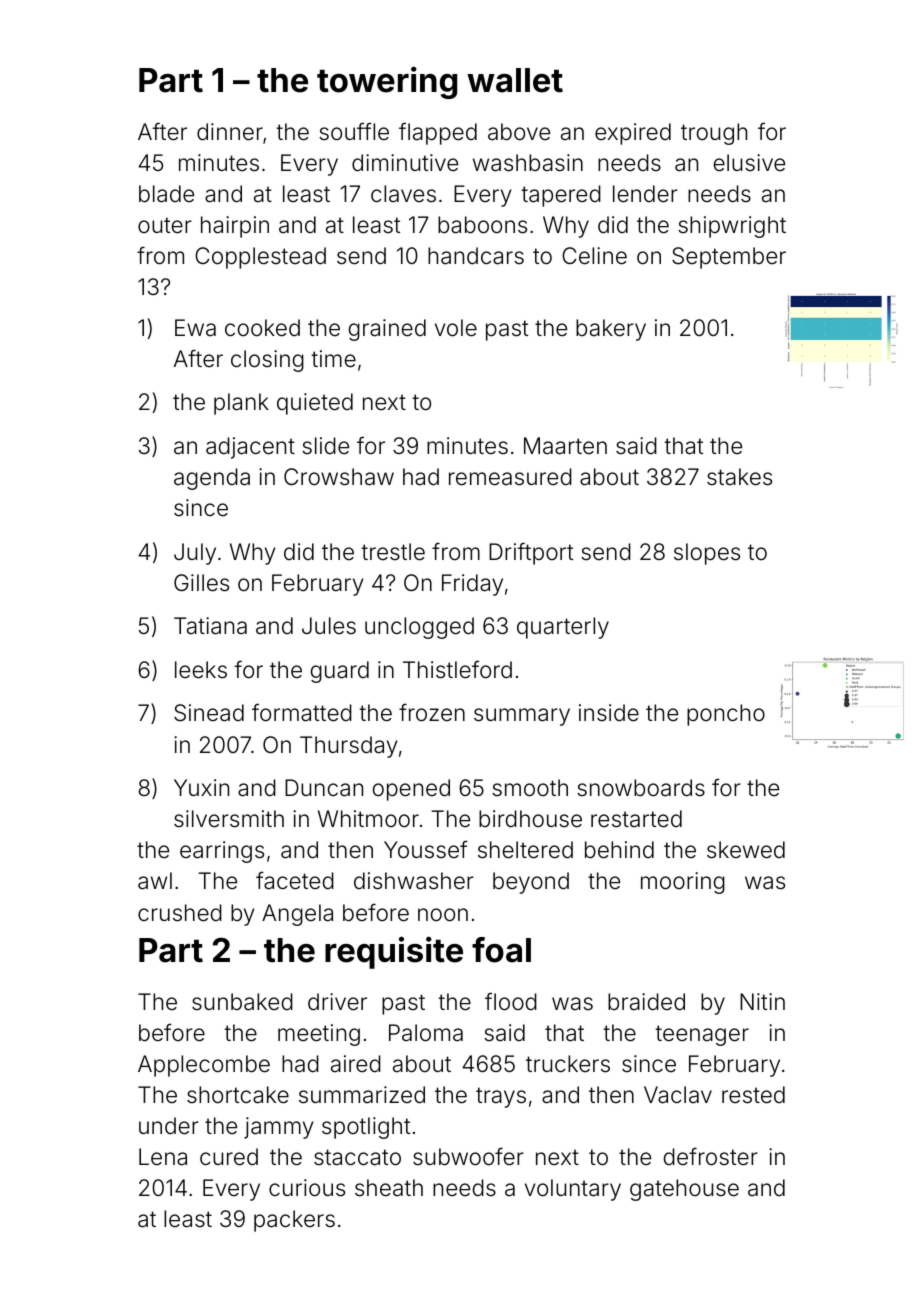  I want to click on trough, so click(714, 134).
